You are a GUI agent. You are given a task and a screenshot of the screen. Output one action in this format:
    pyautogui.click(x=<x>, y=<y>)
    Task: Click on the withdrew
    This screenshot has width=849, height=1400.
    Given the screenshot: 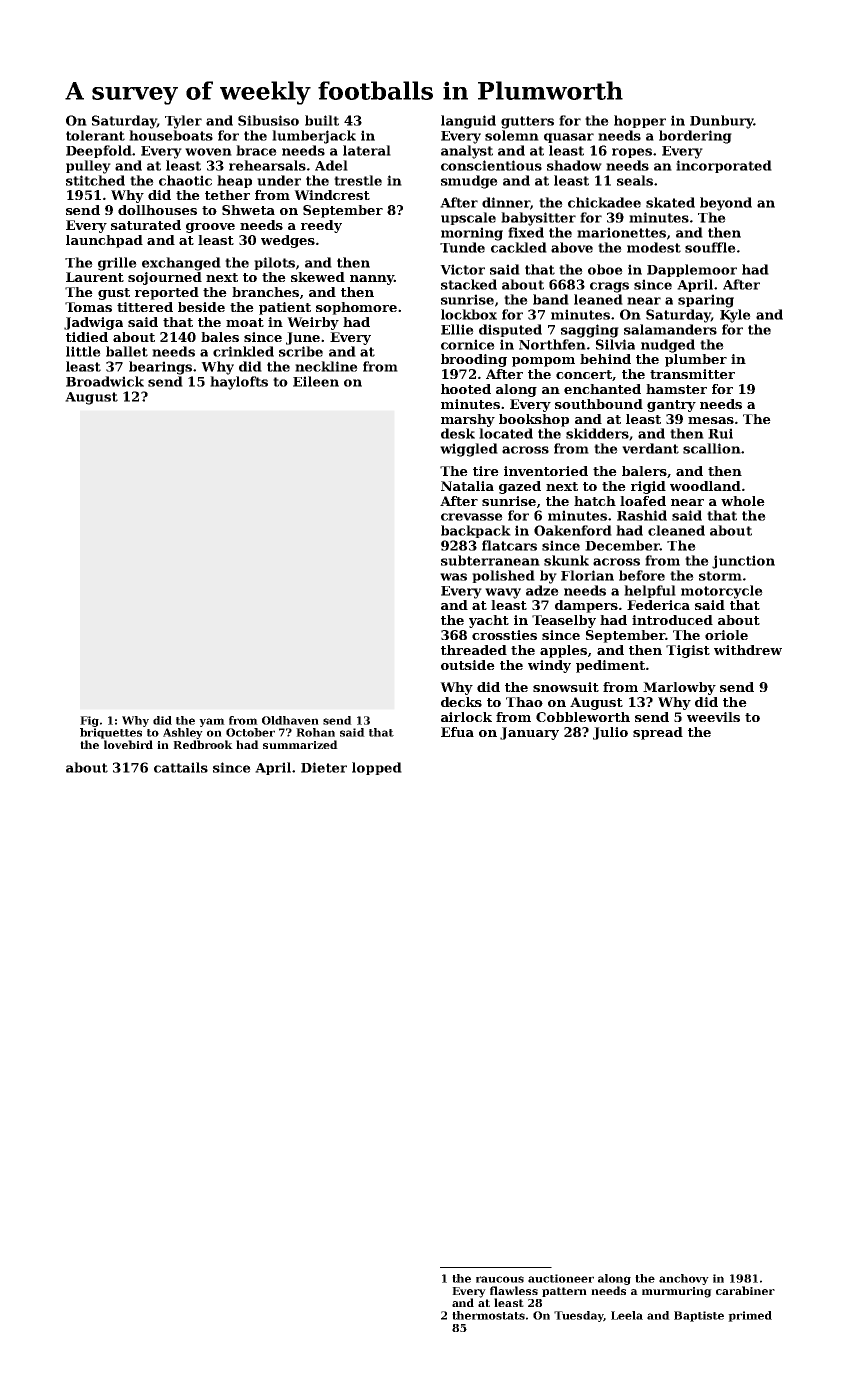 What is the action you would take?
    pyautogui.click(x=748, y=650)
